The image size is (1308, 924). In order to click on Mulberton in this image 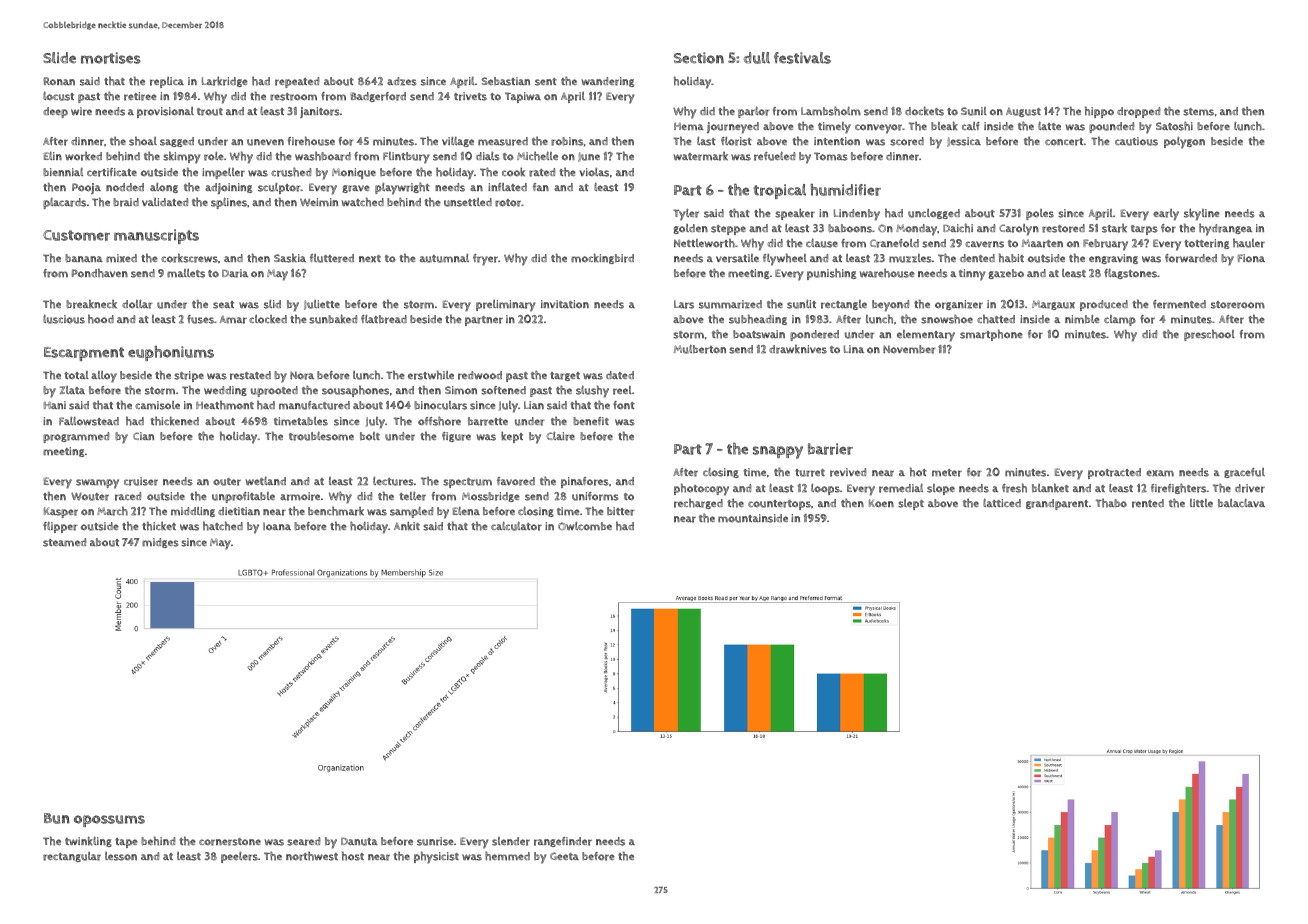, I will do `click(700, 349)`.
